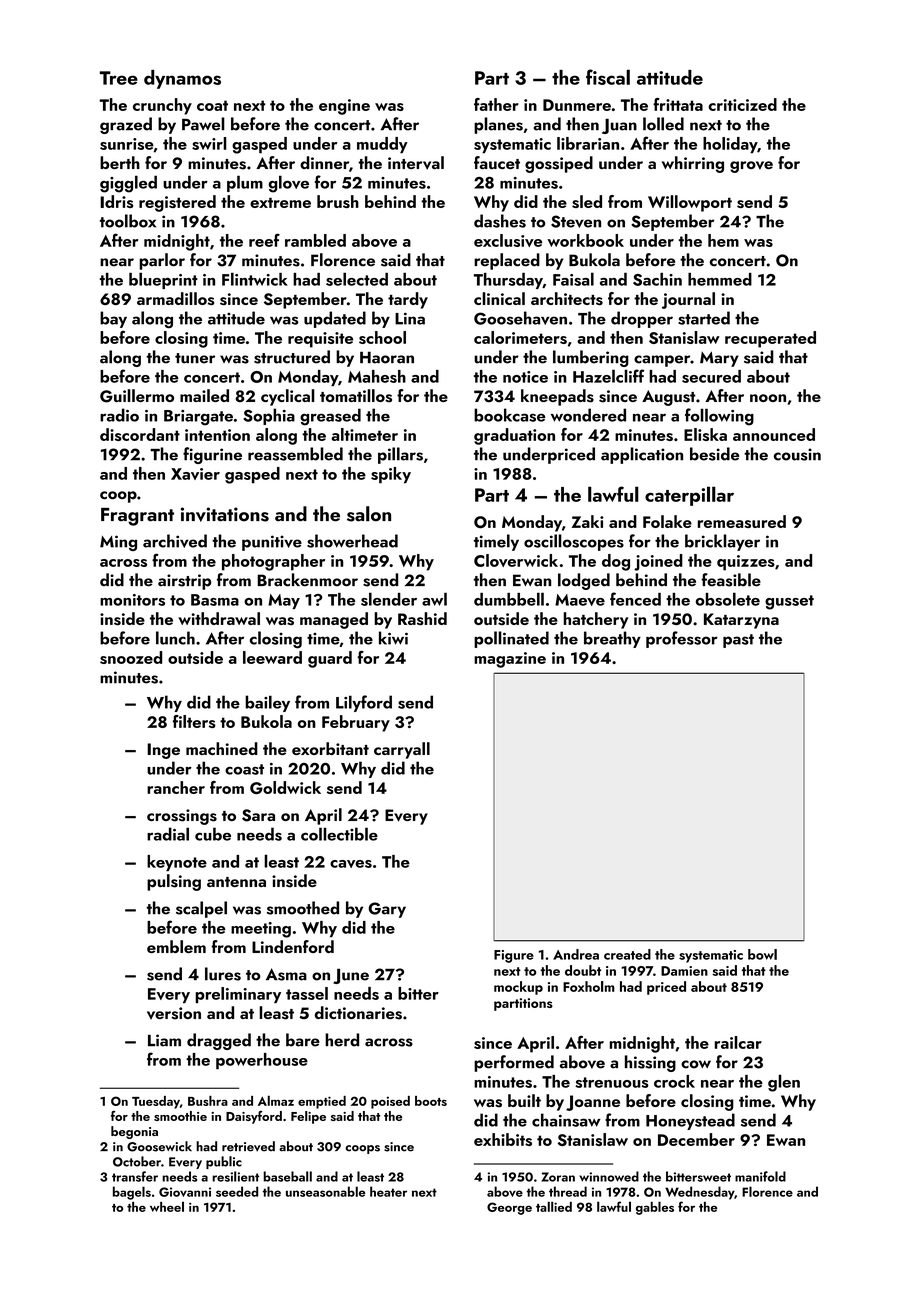 Image resolution: width=924 pixels, height=1308 pixels. I want to click on monitors, so click(132, 600).
